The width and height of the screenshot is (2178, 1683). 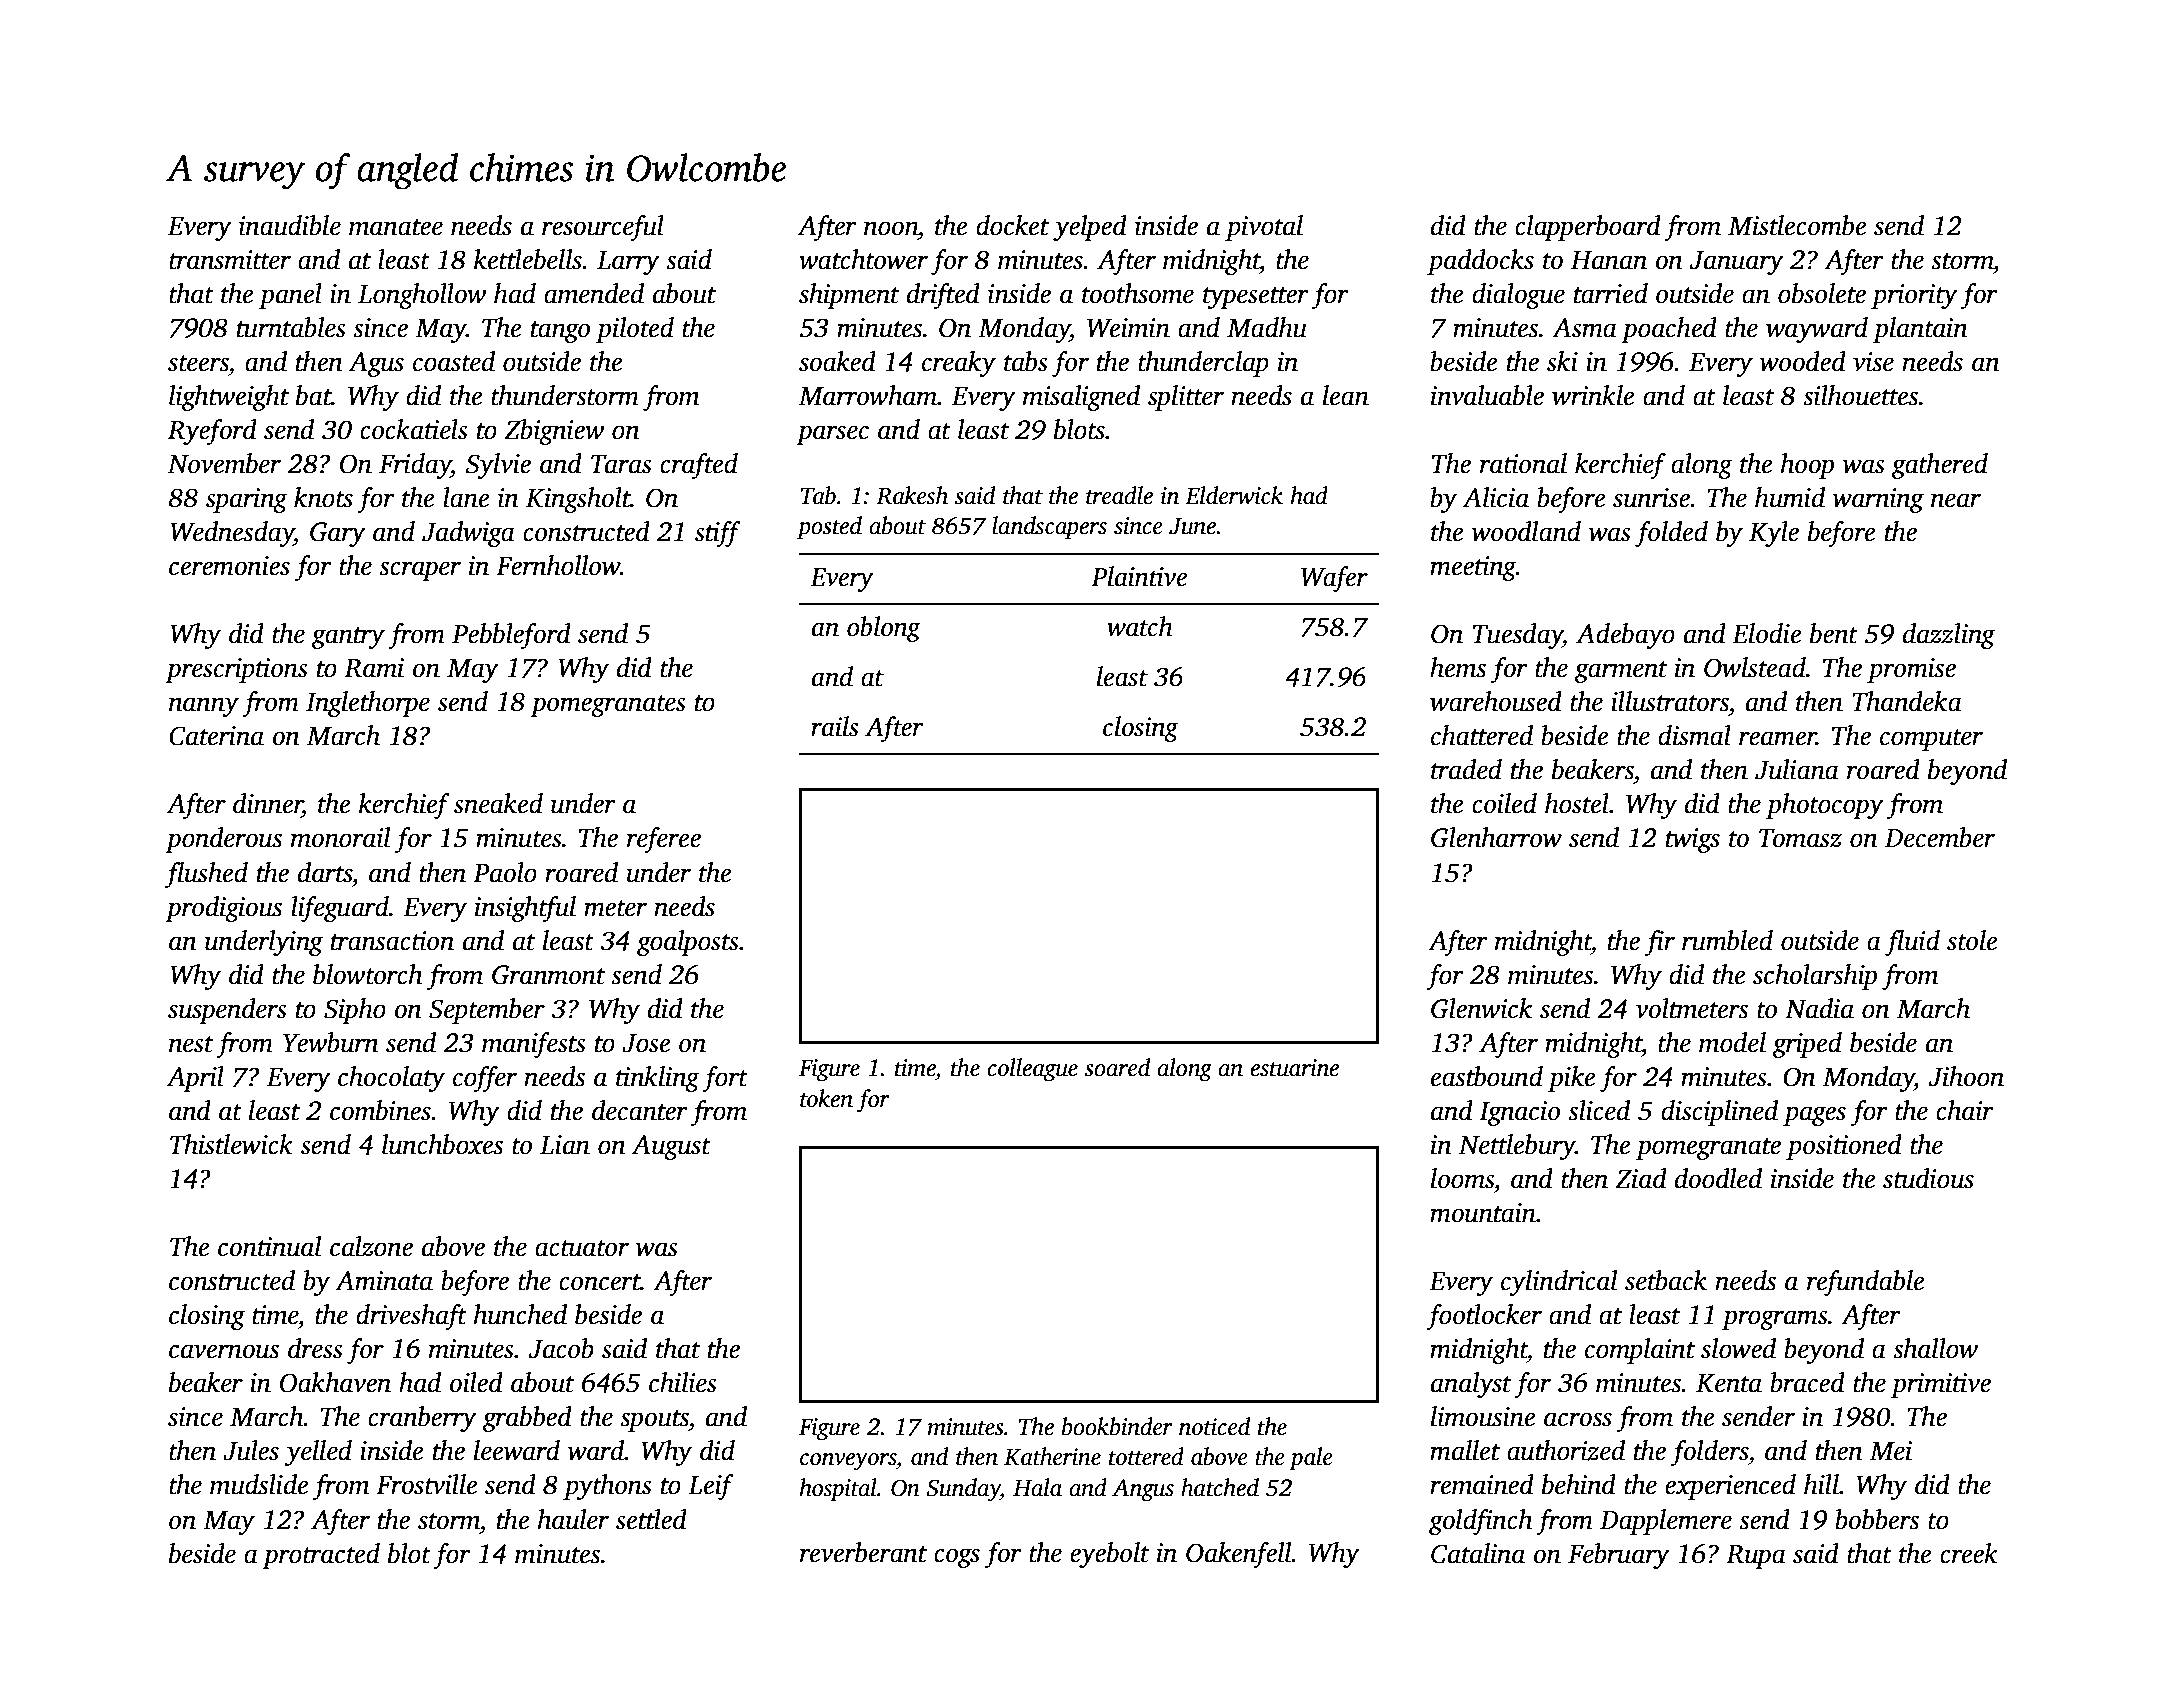 What do you see at coordinates (1119, 495) in the screenshot?
I see `treadle` at bounding box center [1119, 495].
